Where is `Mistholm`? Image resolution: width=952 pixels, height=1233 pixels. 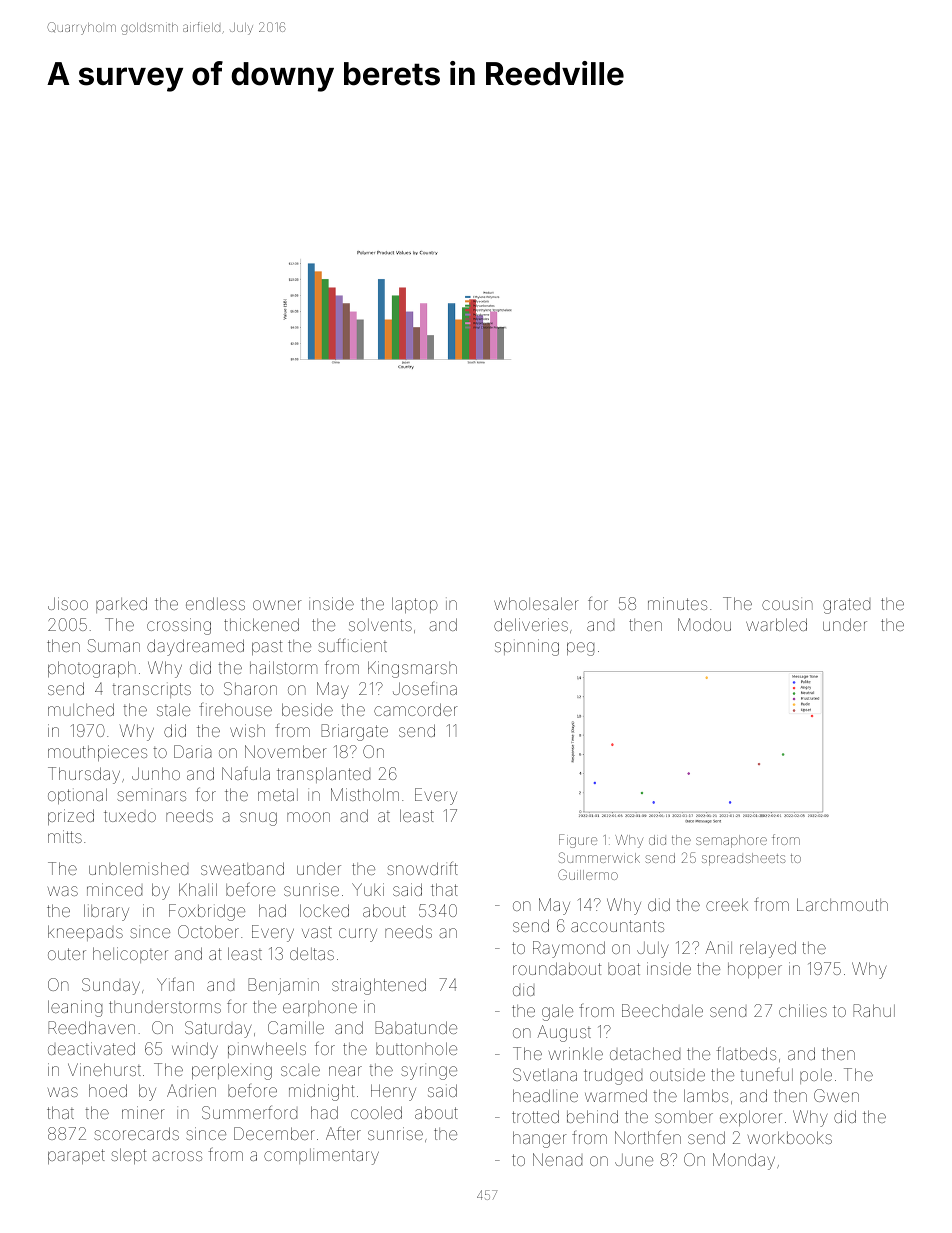 Mistholm is located at coordinates (365, 794).
